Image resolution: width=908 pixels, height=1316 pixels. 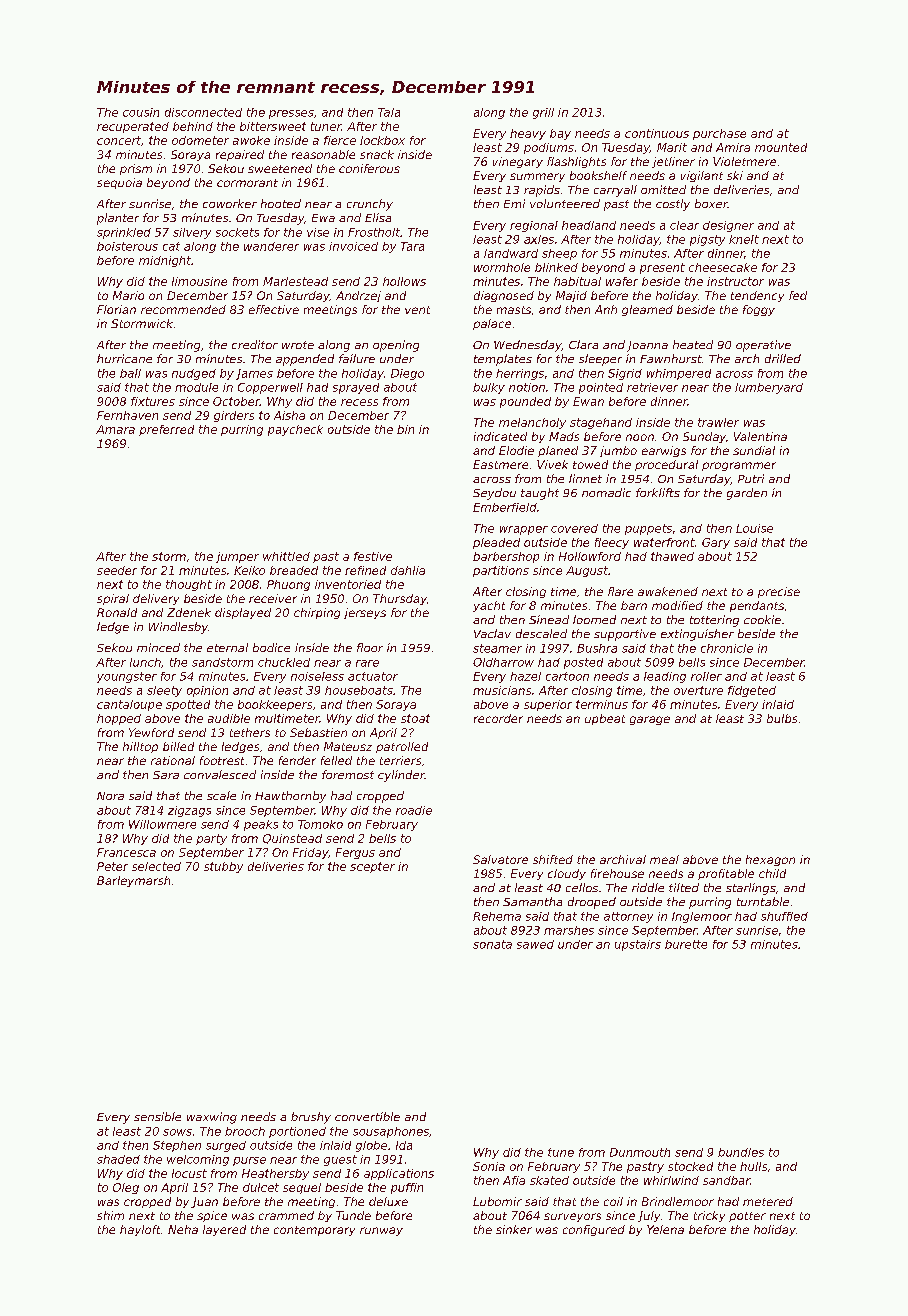 What do you see at coordinates (156, 866) in the image?
I see `selected` at bounding box center [156, 866].
